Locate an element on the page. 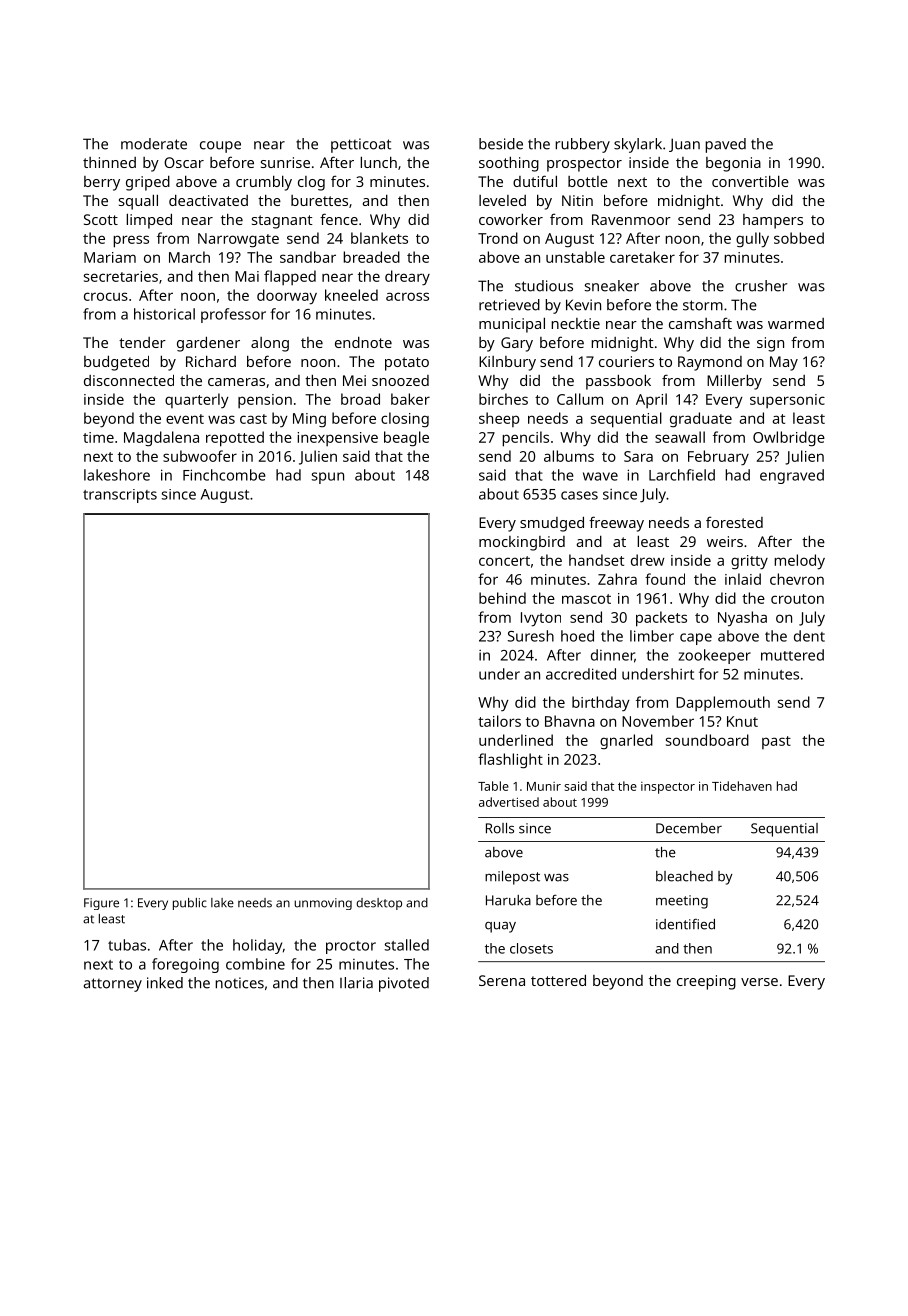 The height and width of the page is (1316, 908). public is located at coordinates (190, 904).
